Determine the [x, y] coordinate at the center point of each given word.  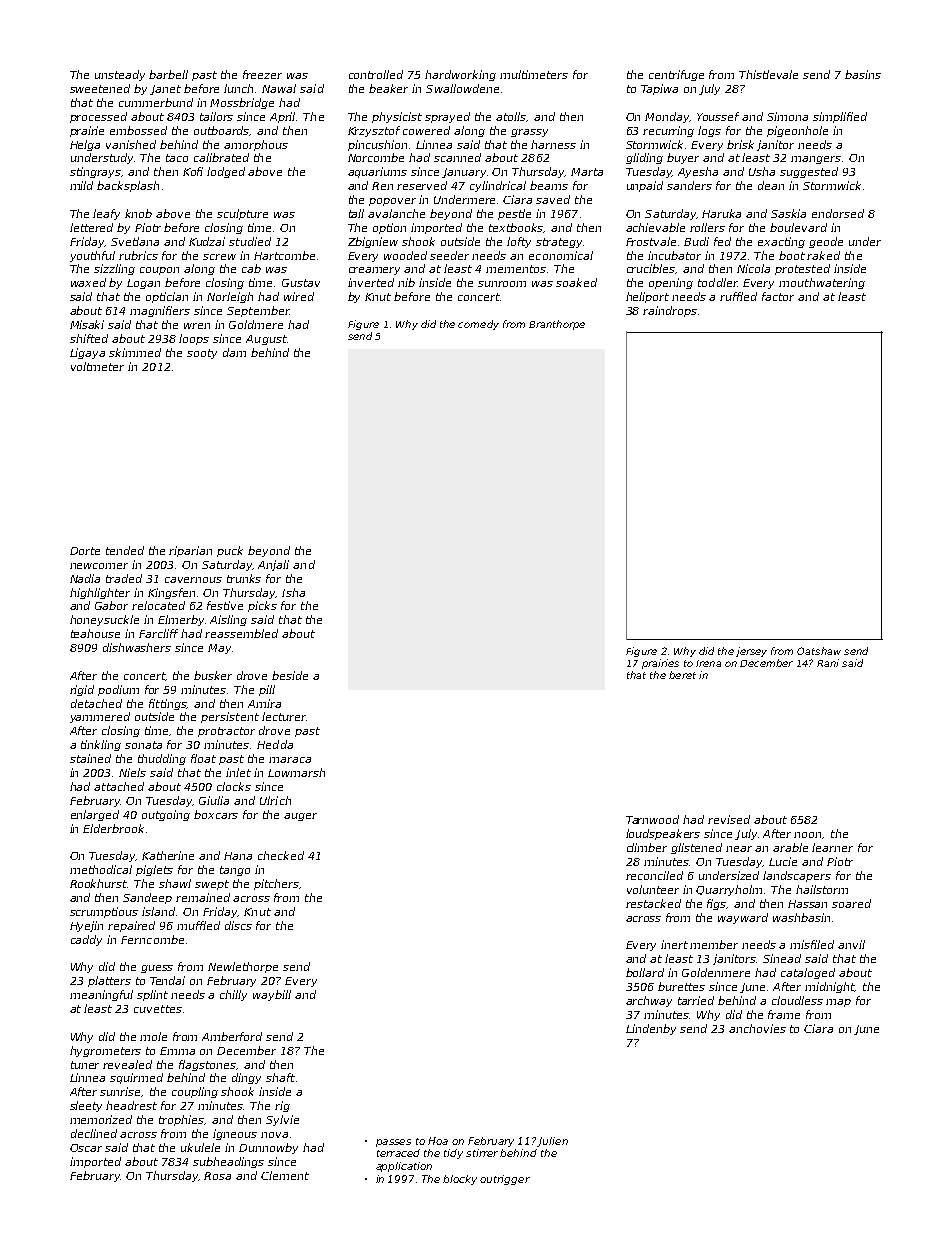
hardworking [460, 75]
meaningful [101, 995]
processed [98, 117]
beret [682, 675]
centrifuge [676, 75]
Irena [708, 663]
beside [290, 675]
